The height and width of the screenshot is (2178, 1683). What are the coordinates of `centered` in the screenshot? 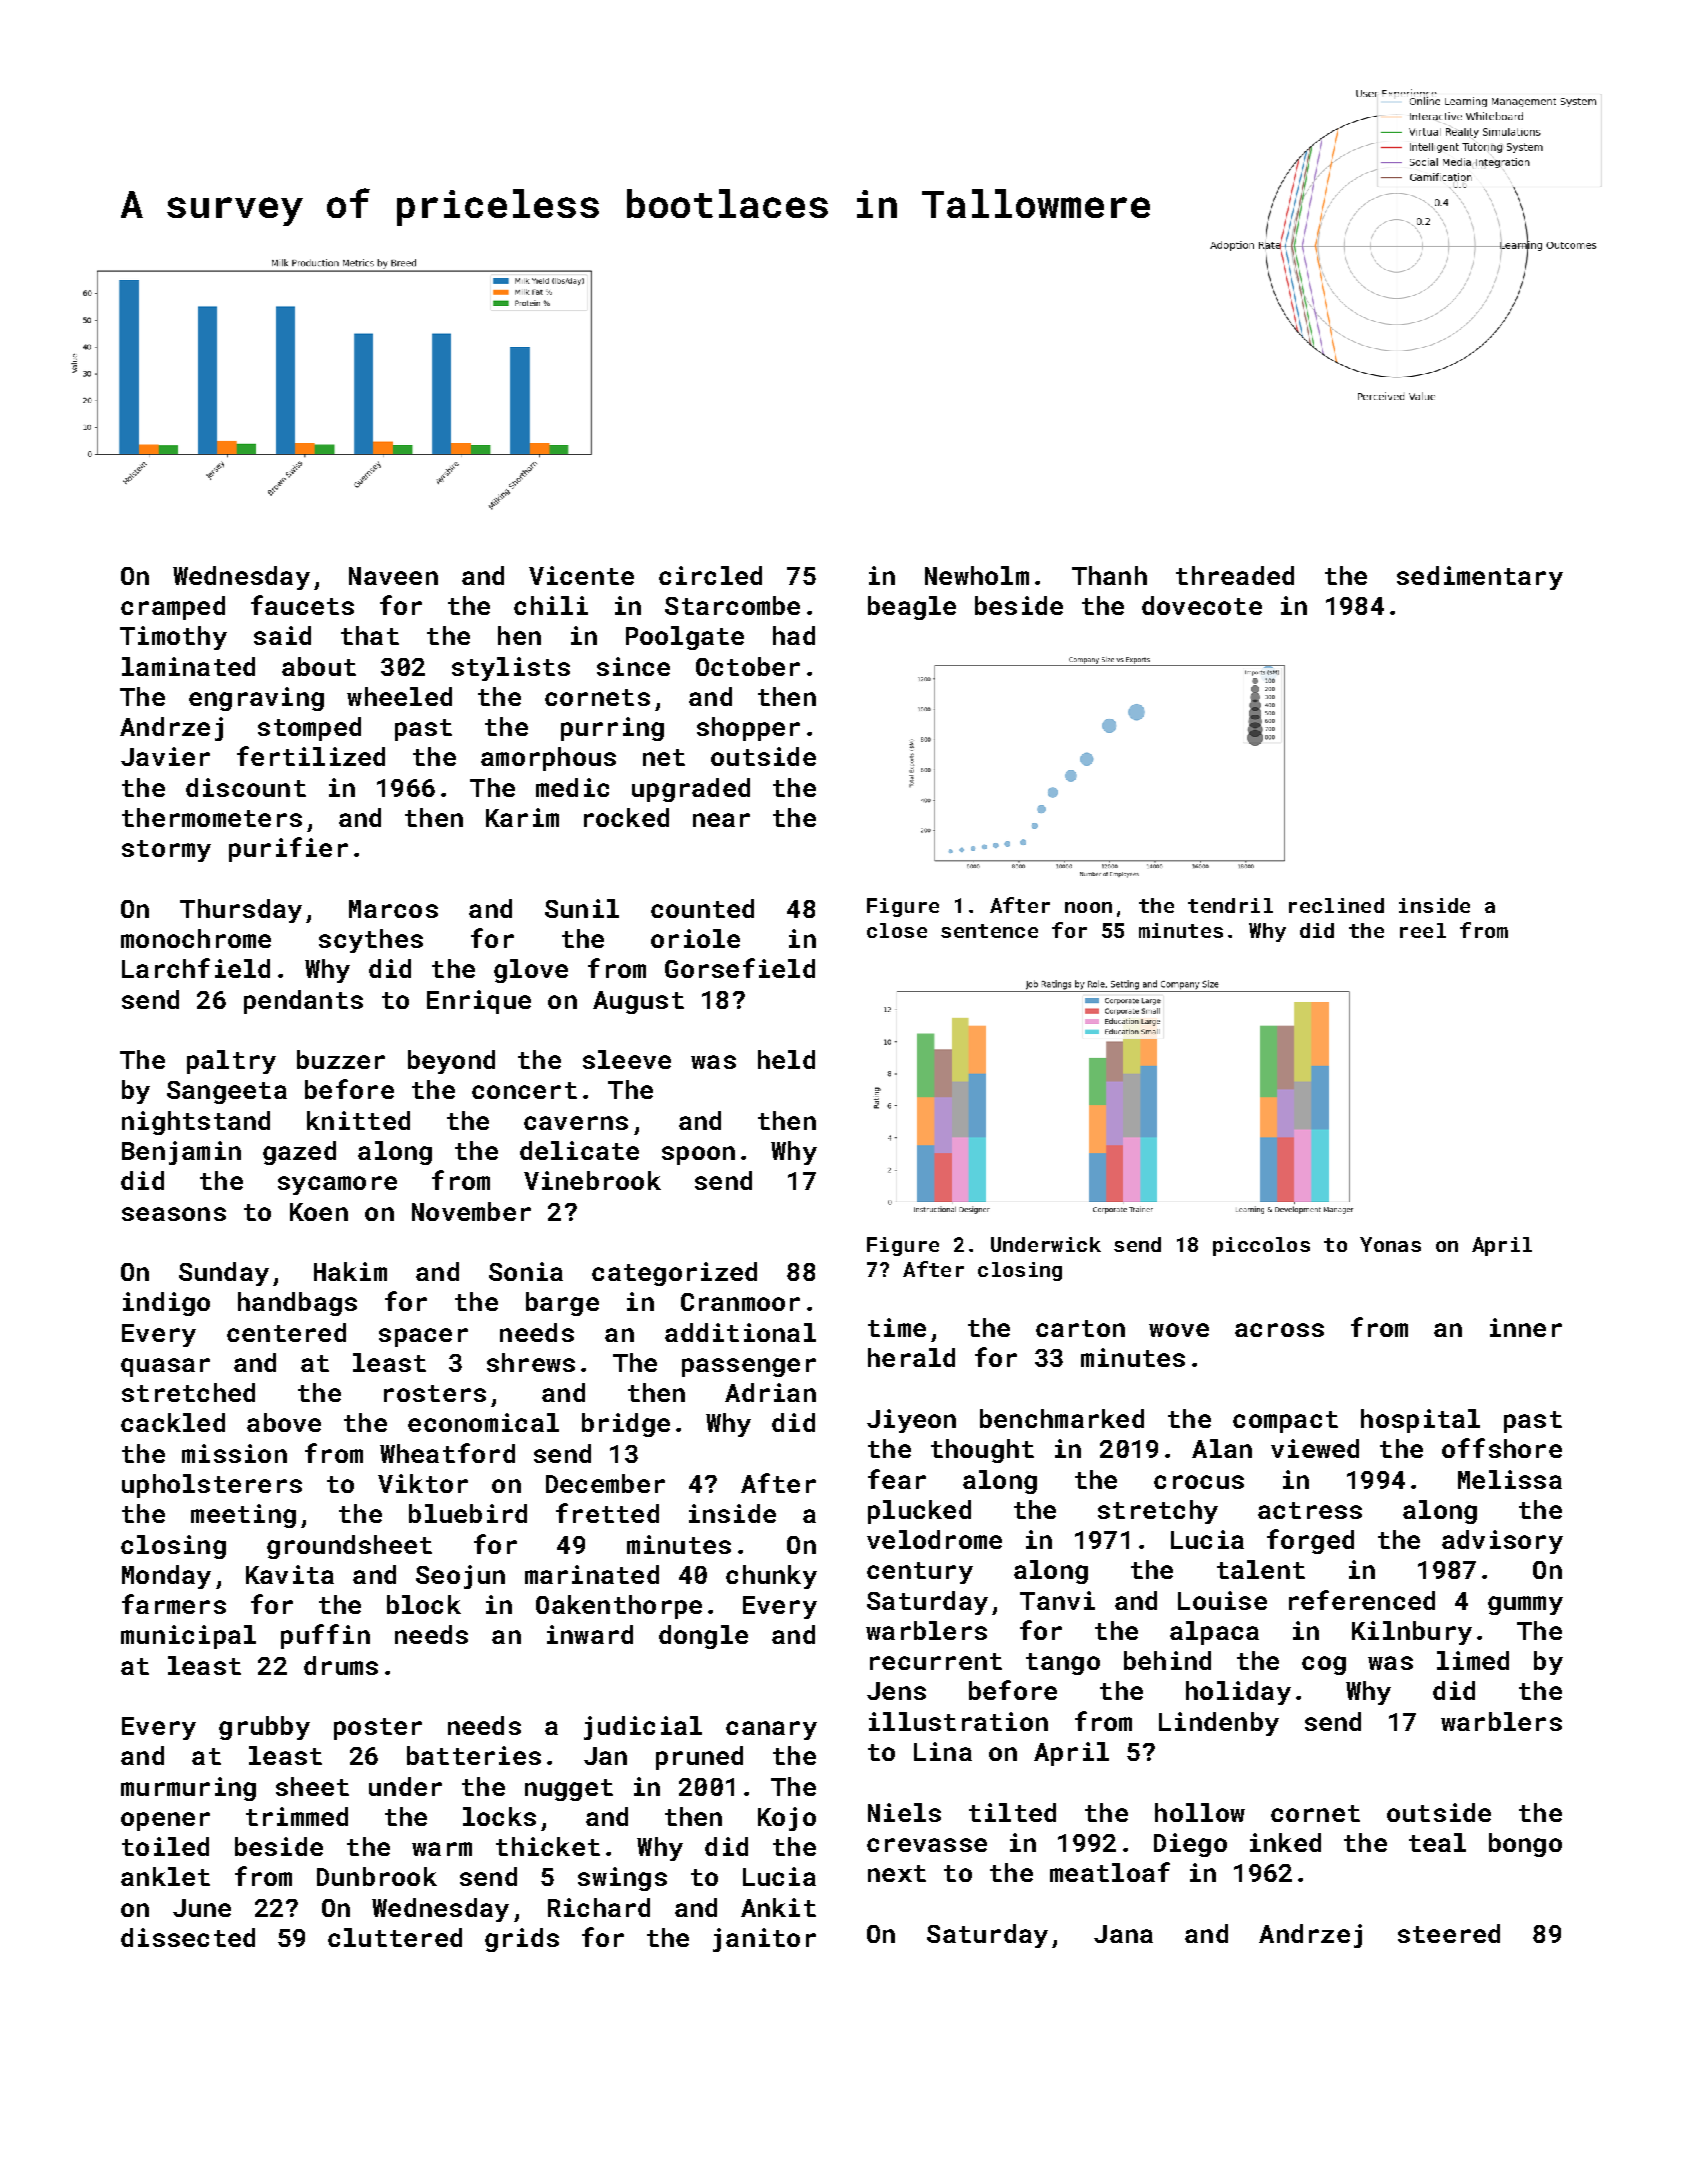 It's located at (286, 1332).
